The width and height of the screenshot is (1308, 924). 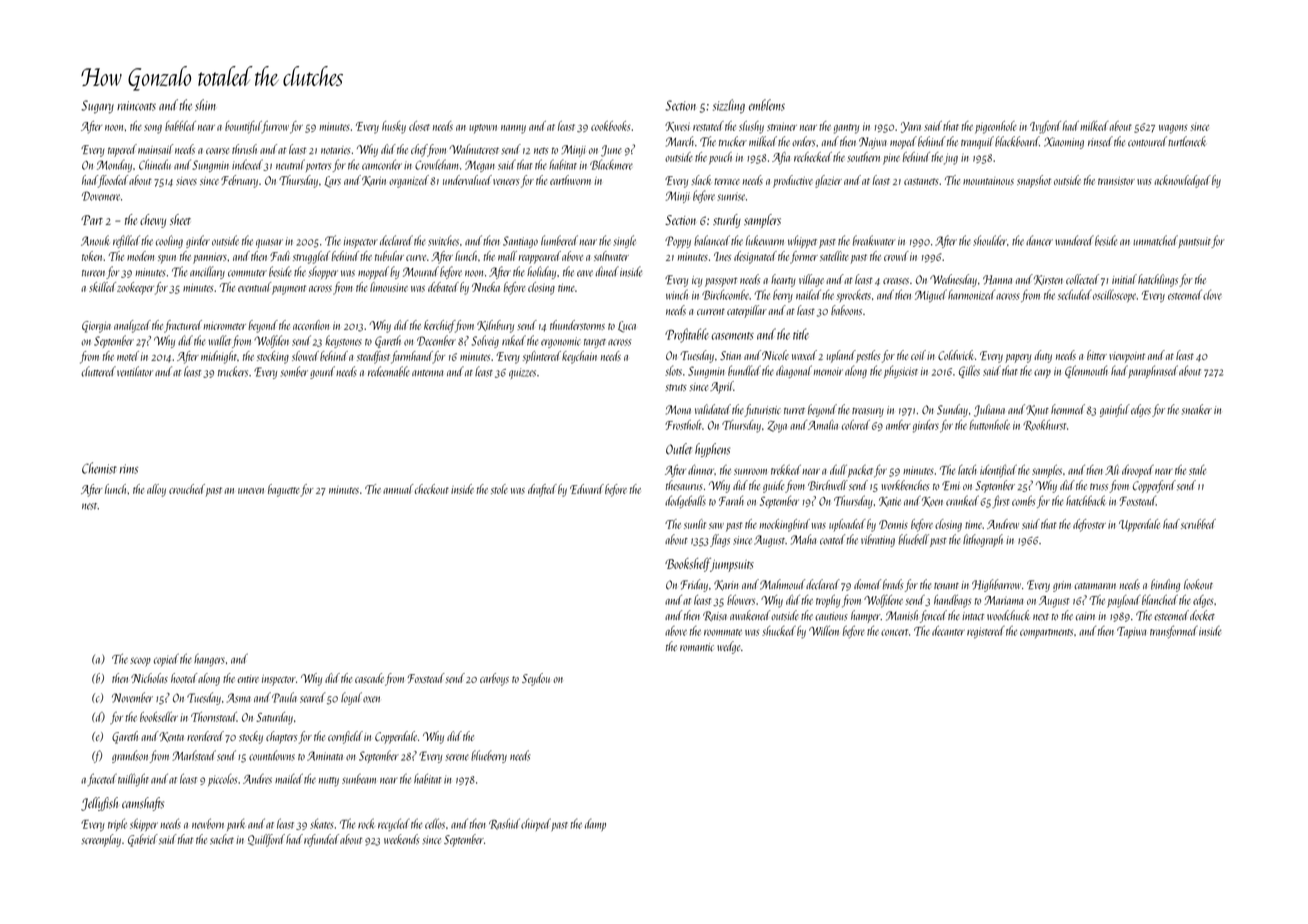 What do you see at coordinates (1155, 240) in the screenshot?
I see `unmatched` at bounding box center [1155, 240].
